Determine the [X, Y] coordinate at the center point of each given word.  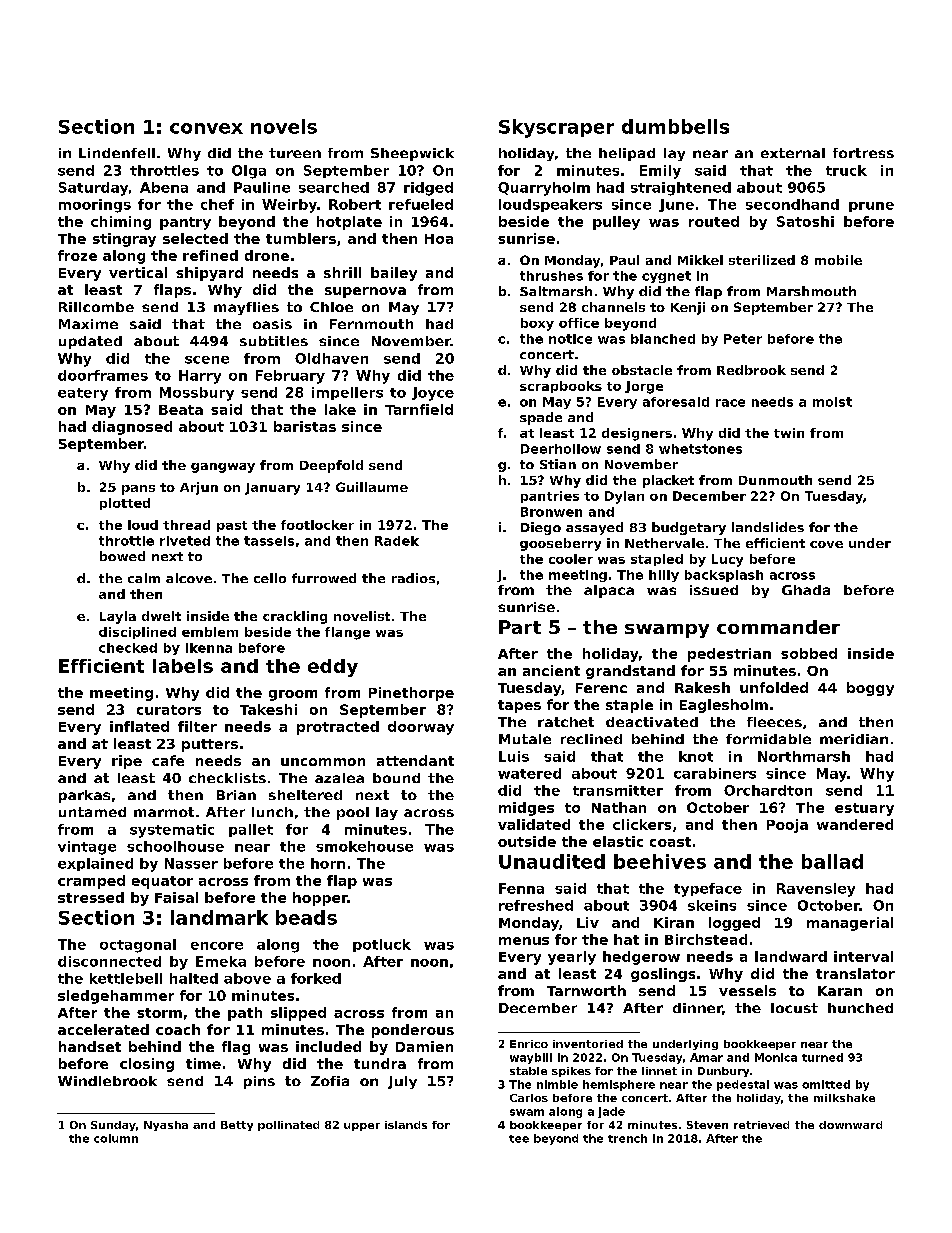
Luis [514, 756]
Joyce [433, 394]
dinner [697, 1008]
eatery [83, 394]
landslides [768, 527]
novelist [362, 616]
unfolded [774, 687]
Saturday [93, 189]
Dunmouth [775, 480]
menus [524, 941]
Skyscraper [556, 128]
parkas [84, 796]
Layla [118, 617]
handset [90, 1046]
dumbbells [675, 126]
